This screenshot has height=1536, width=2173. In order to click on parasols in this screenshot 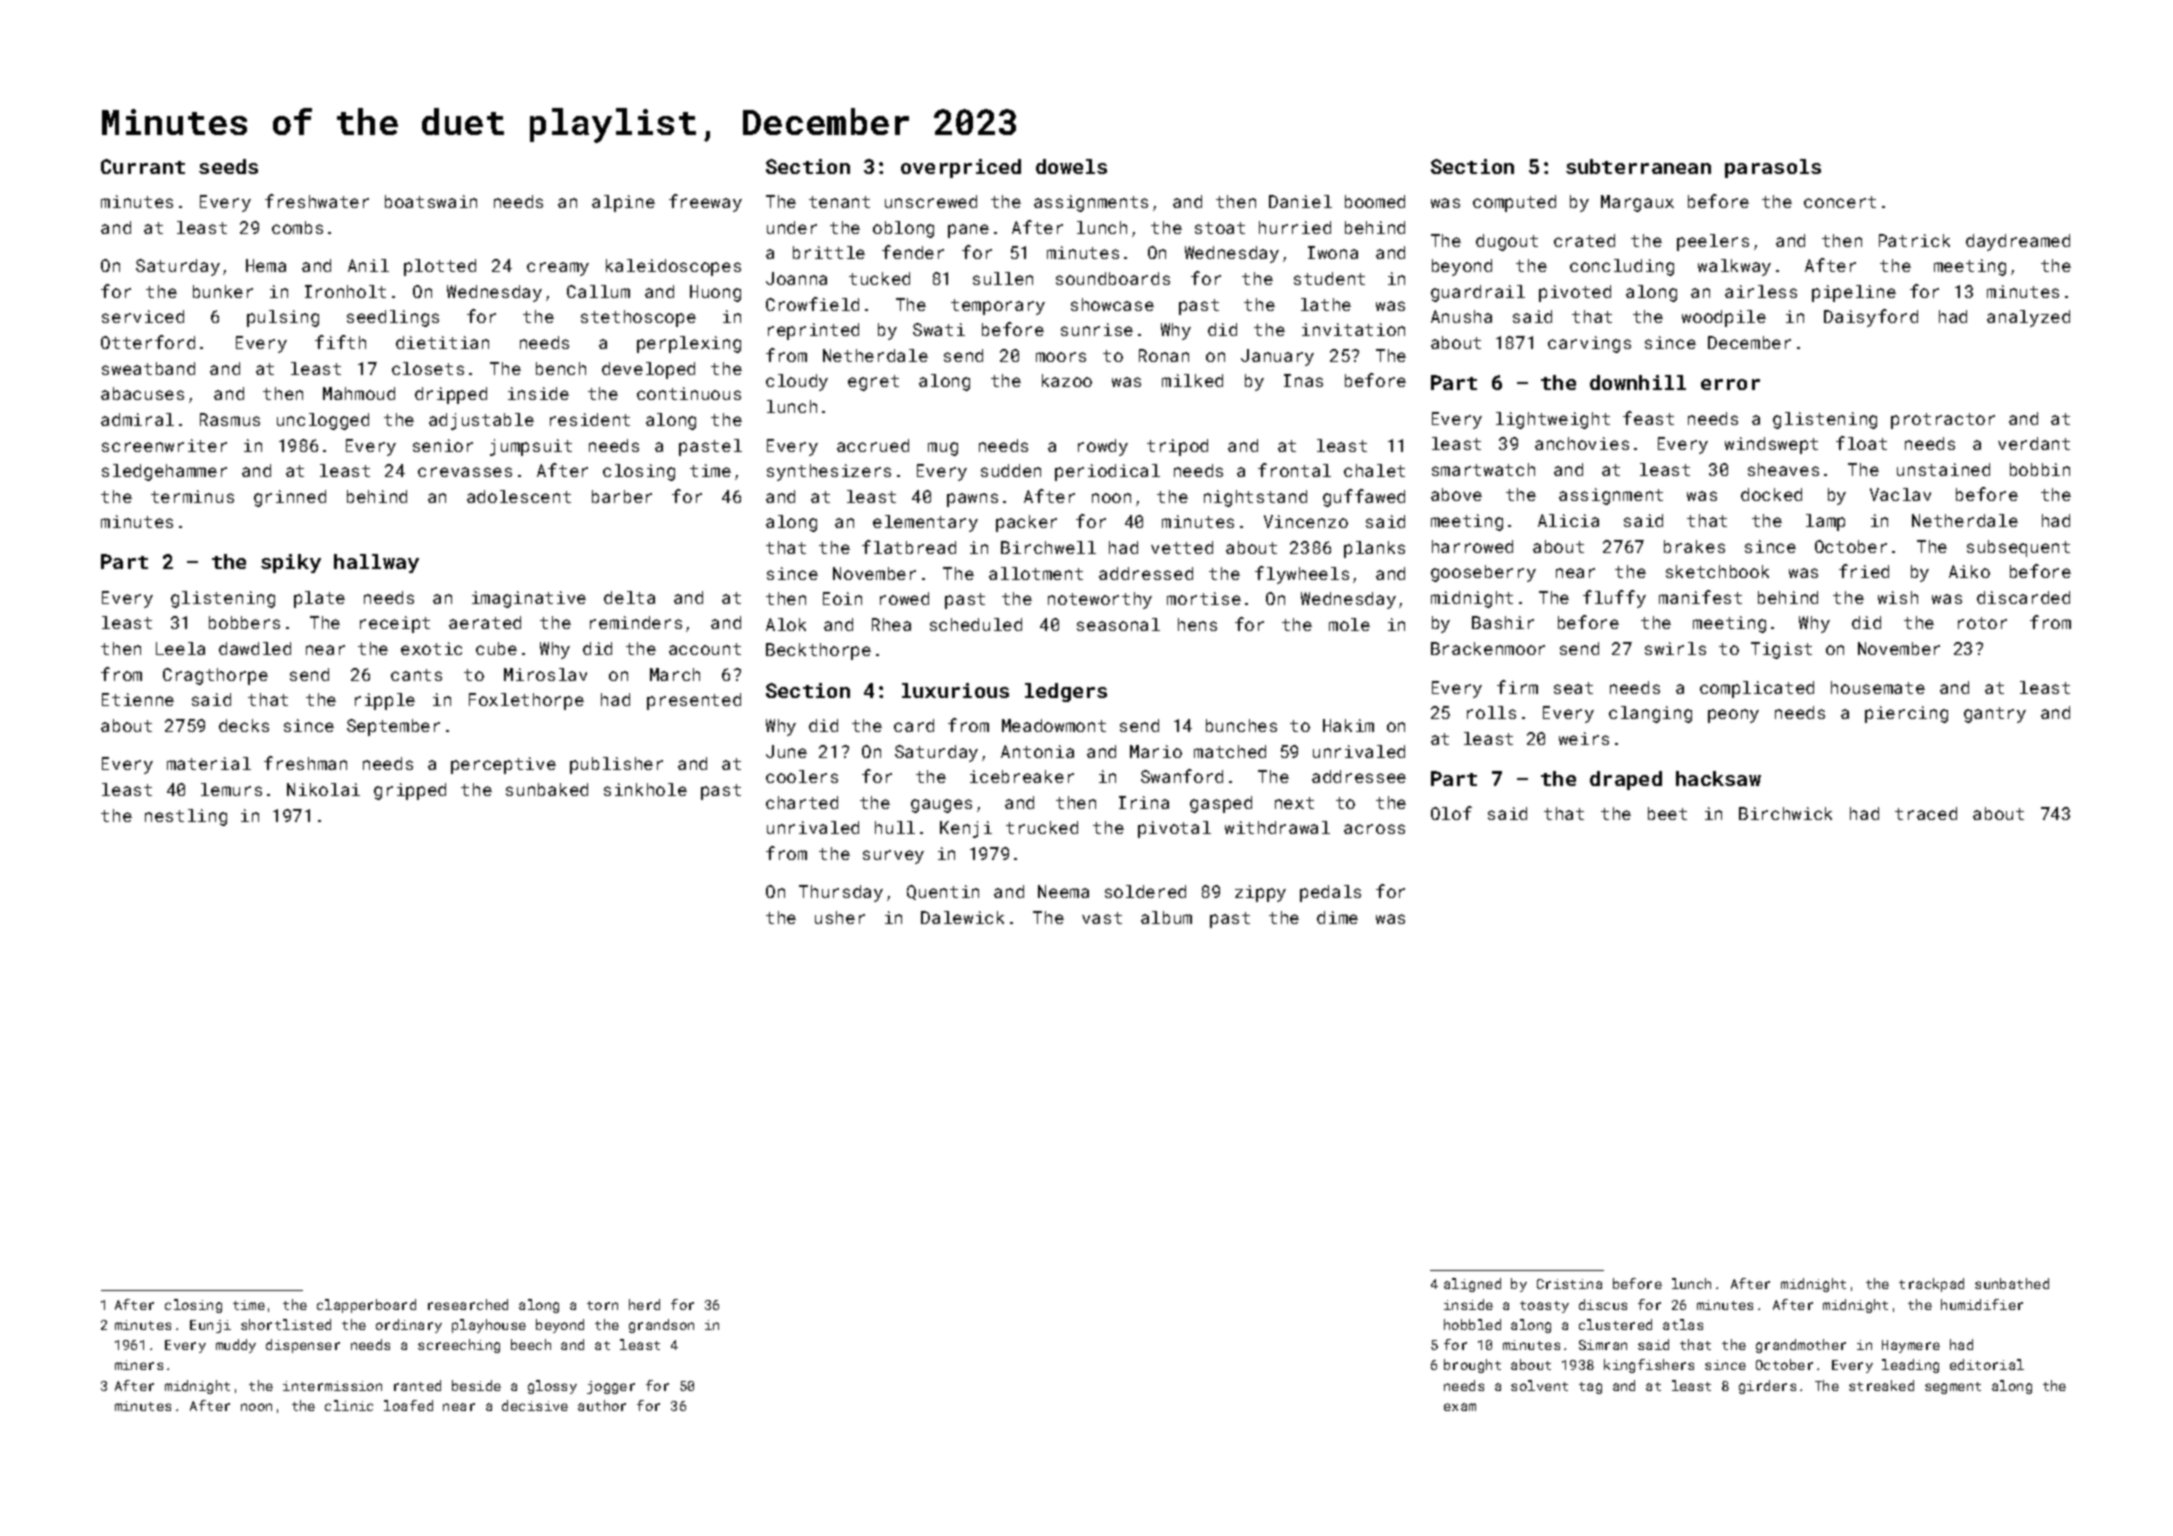, I will do `click(1773, 168)`.
